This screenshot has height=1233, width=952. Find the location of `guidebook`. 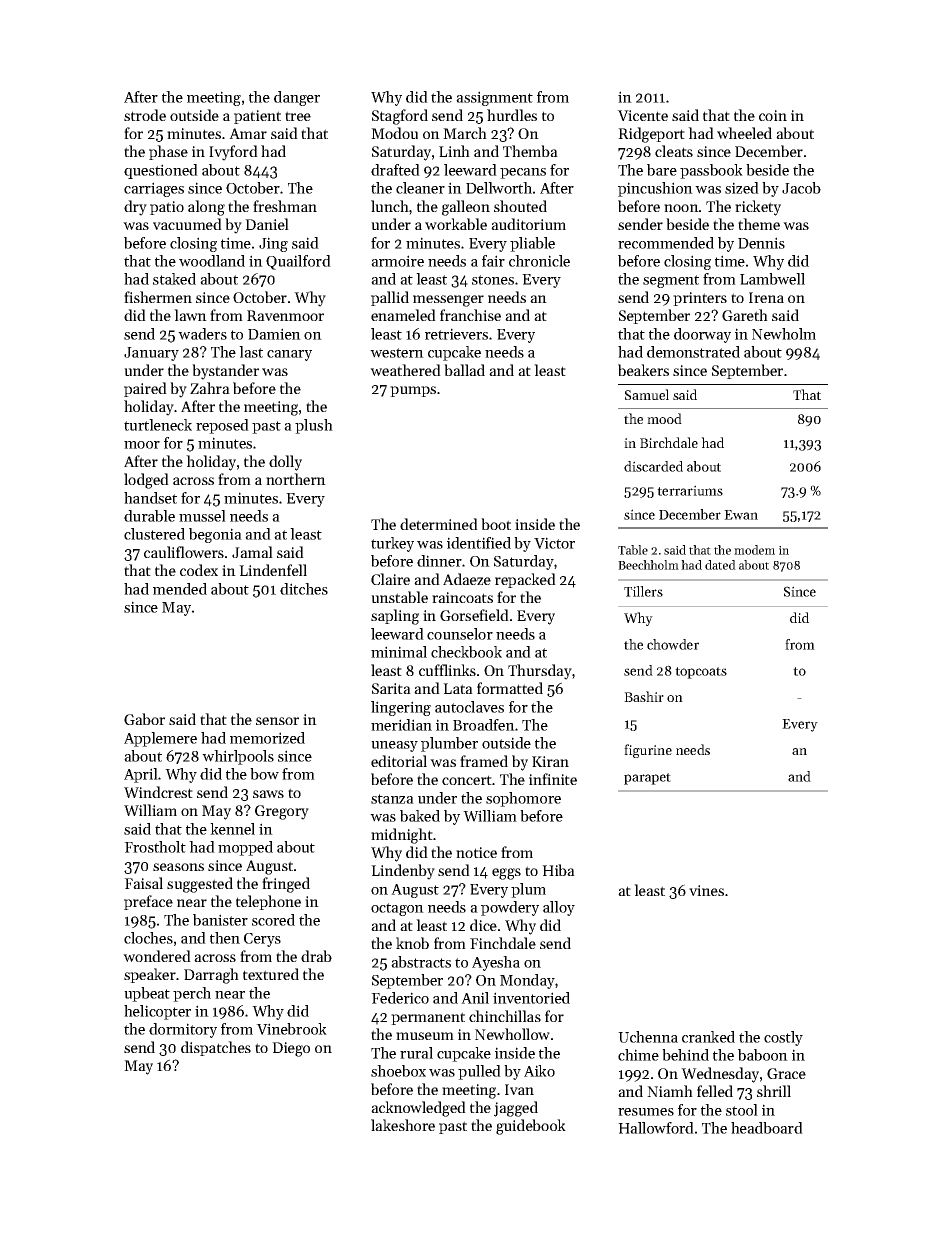

guidebook is located at coordinates (531, 1127).
